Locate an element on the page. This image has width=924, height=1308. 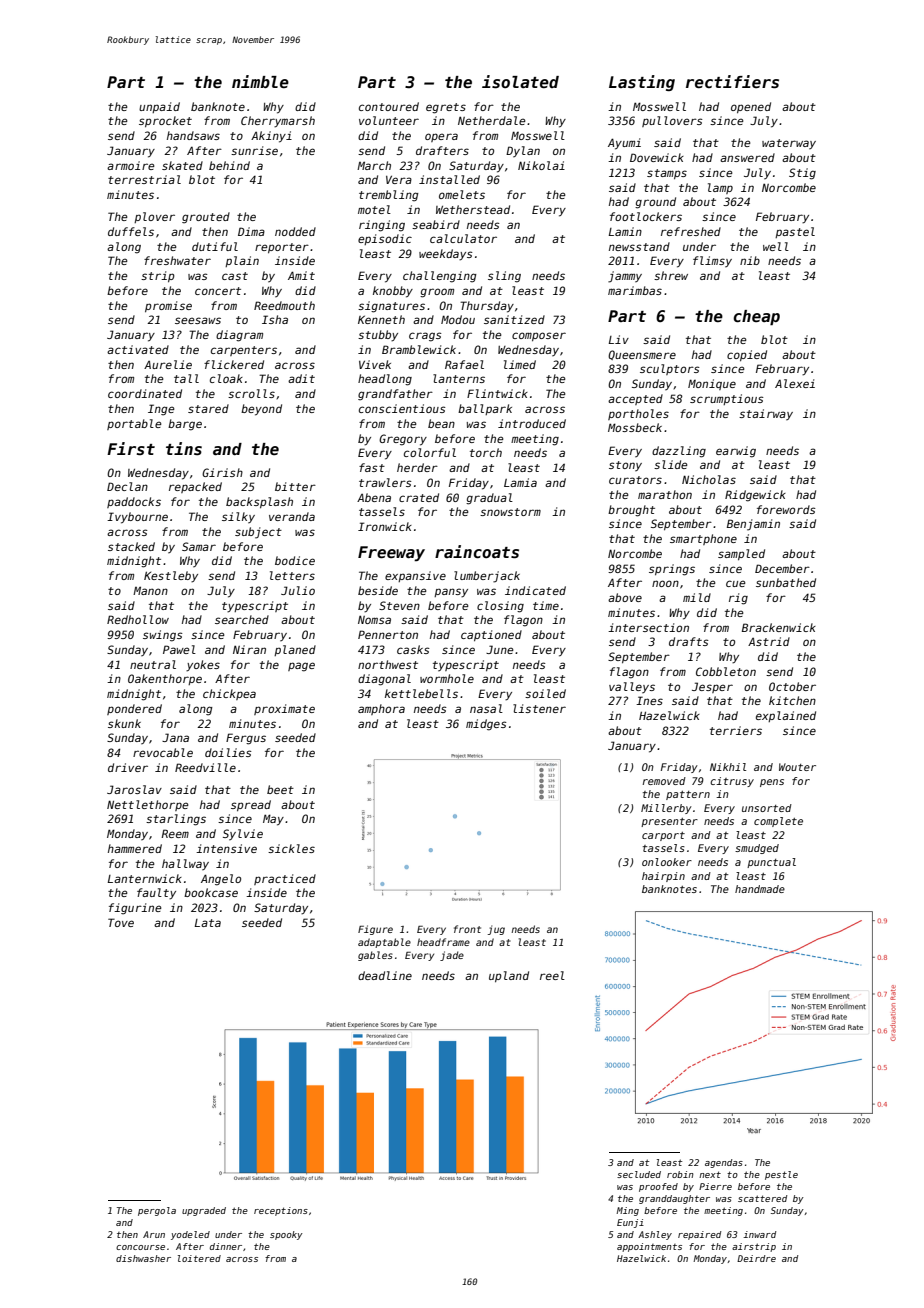
Mossbeck is located at coordinates (635, 427).
